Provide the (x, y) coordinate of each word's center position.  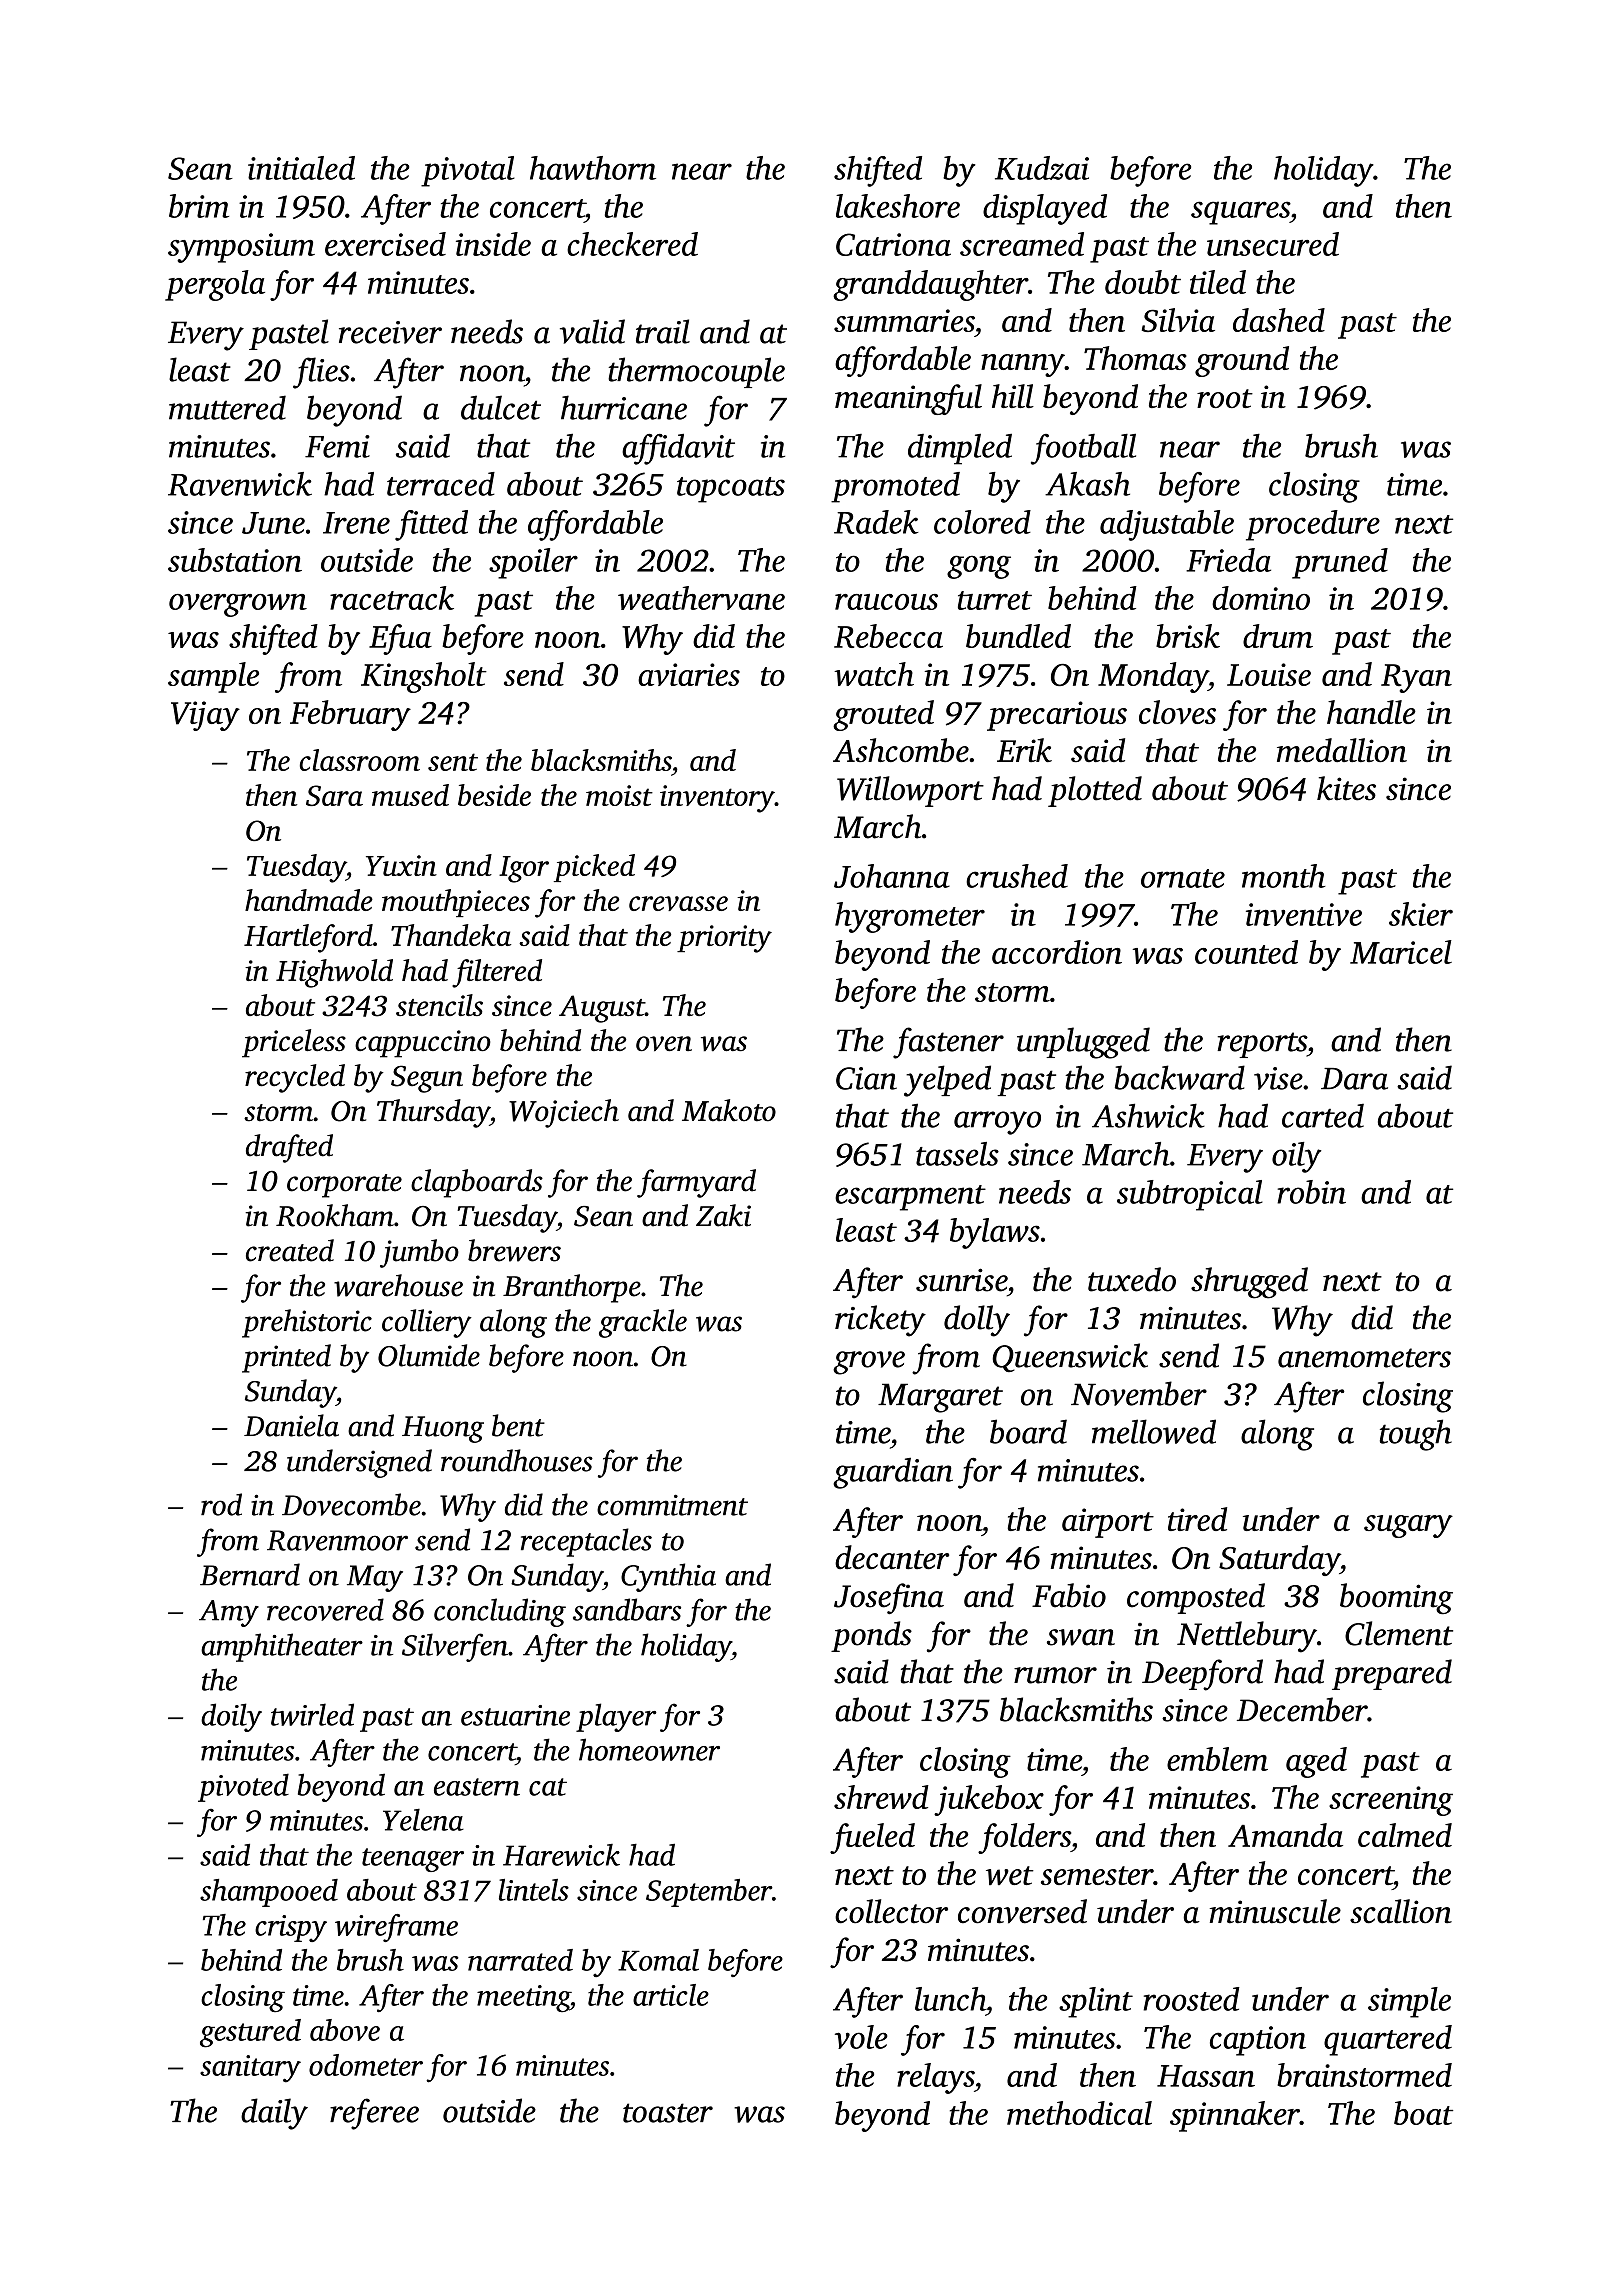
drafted (289, 1148)
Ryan (1416, 678)
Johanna (892, 876)
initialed (301, 168)
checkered (632, 244)
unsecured (1273, 244)
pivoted (243, 1787)
